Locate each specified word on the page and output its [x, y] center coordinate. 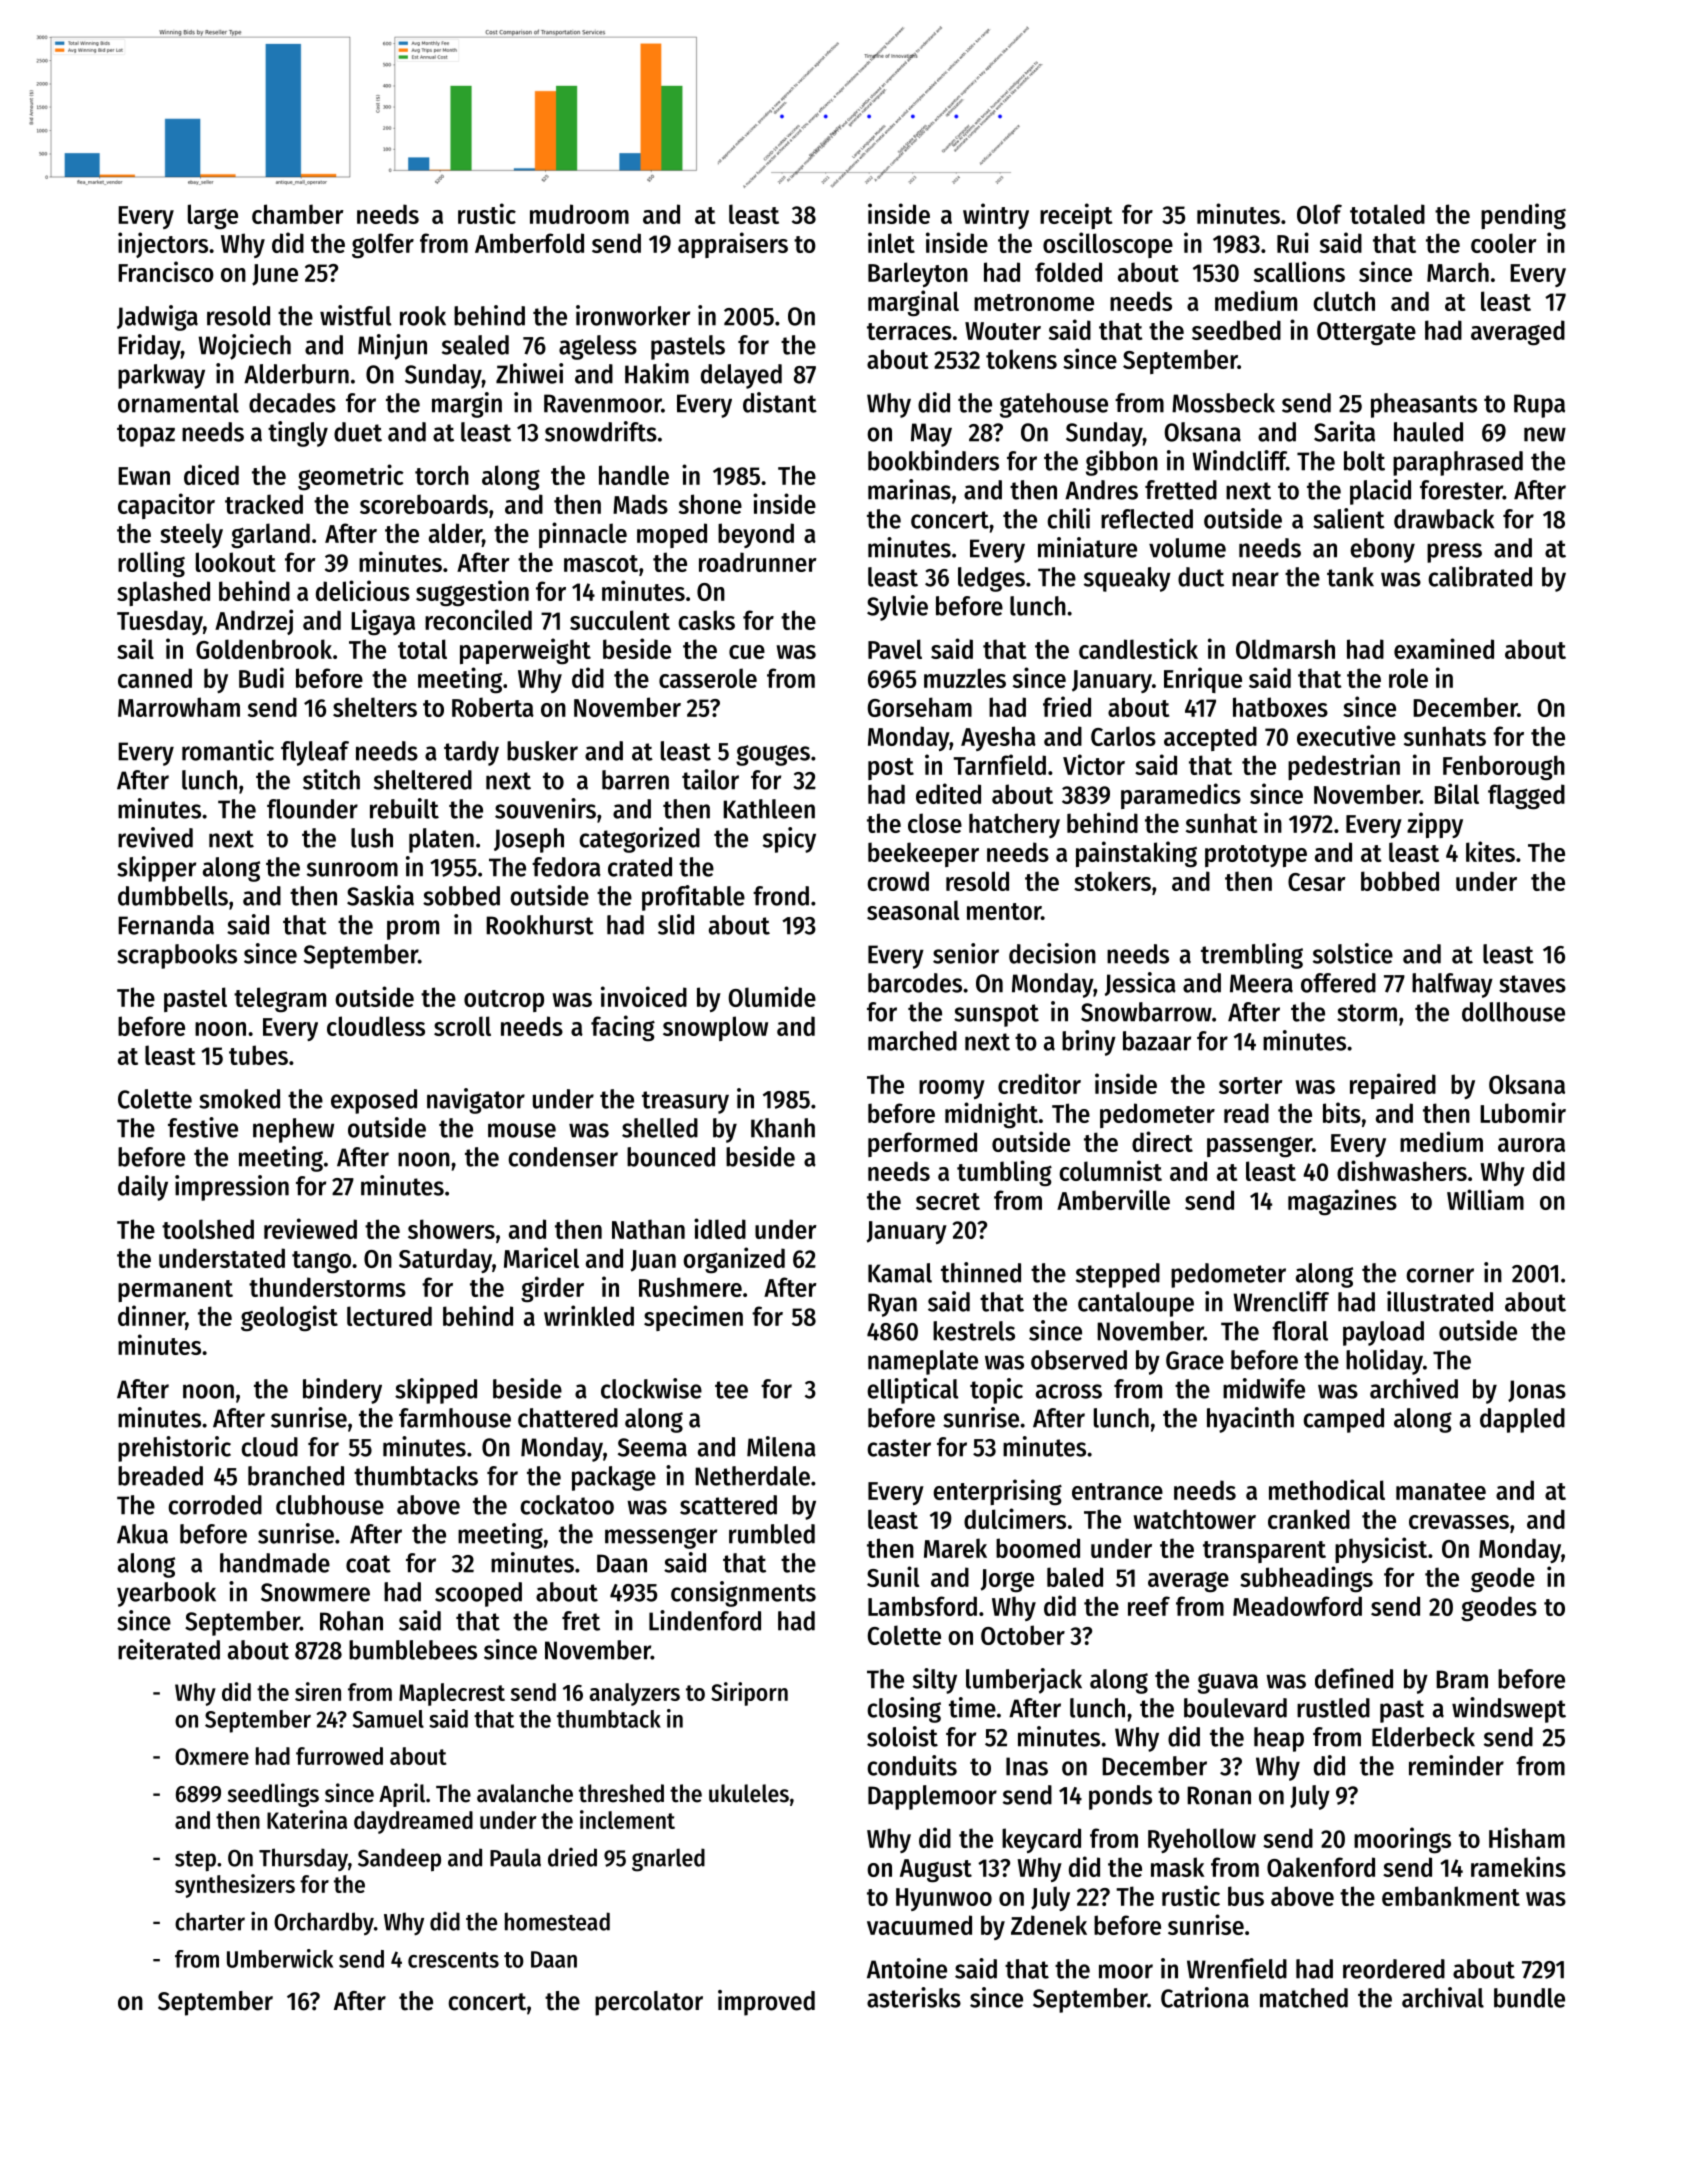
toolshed [208, 1229]
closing [904, 1710]
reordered [1394, 1969]
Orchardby [324, 1923]
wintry [996, 216]
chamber [298, 214]
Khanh [783, 1128]
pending [1523, 216]
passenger [1259, 1146]
